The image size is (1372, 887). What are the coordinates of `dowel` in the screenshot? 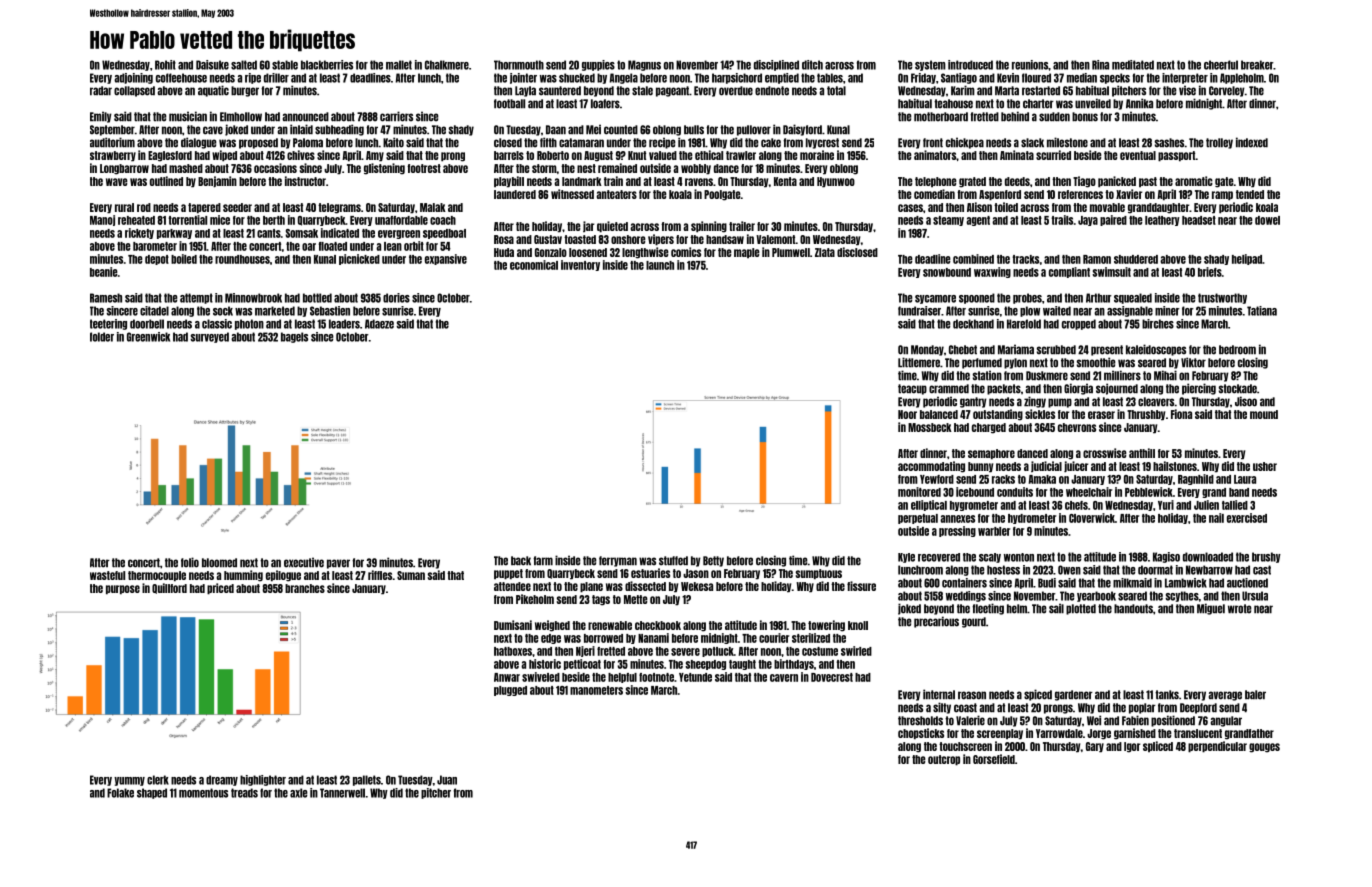 It's located at (1267, 220).
